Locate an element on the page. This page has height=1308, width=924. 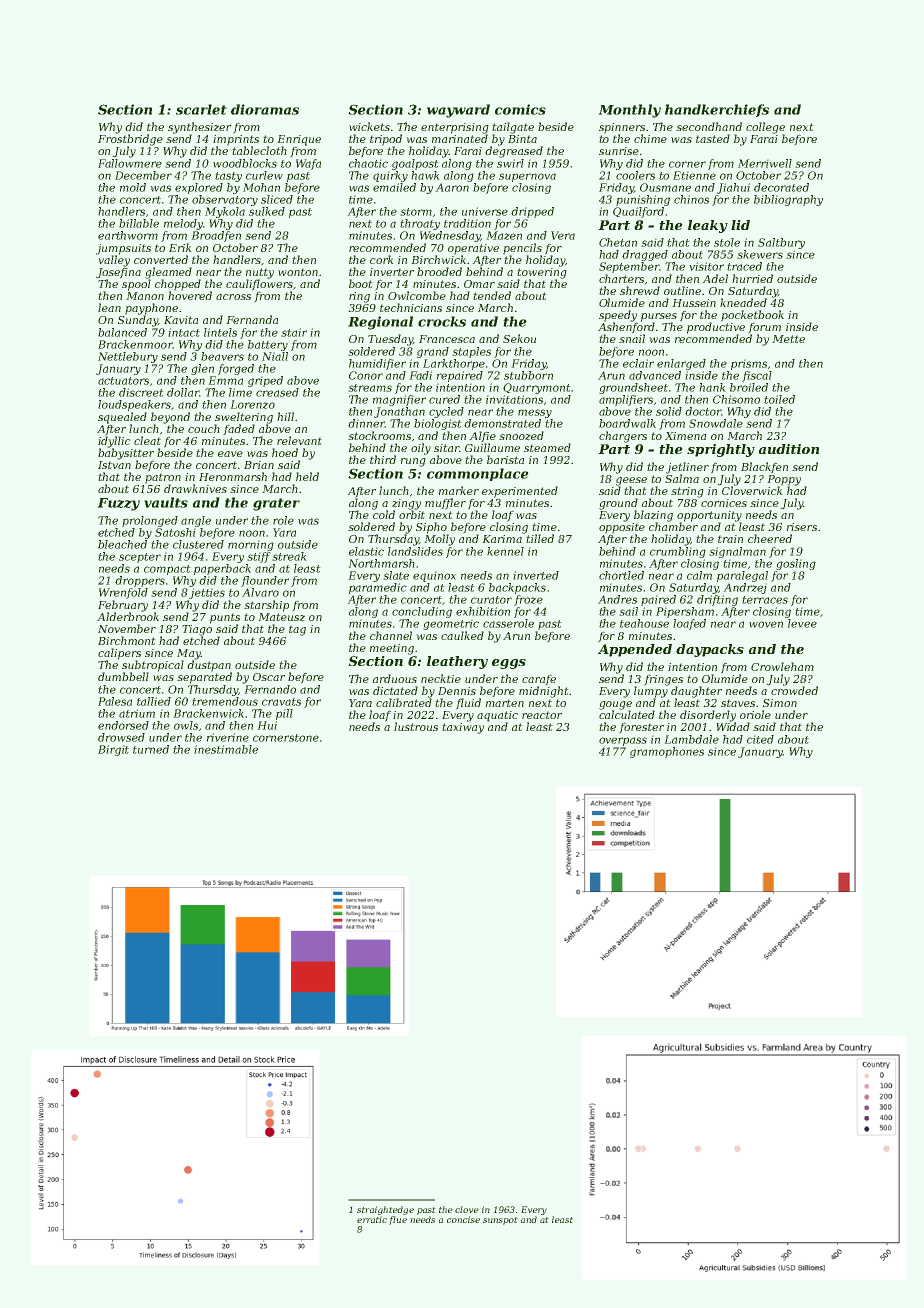
scepter is located at coordinates (140, 558).
